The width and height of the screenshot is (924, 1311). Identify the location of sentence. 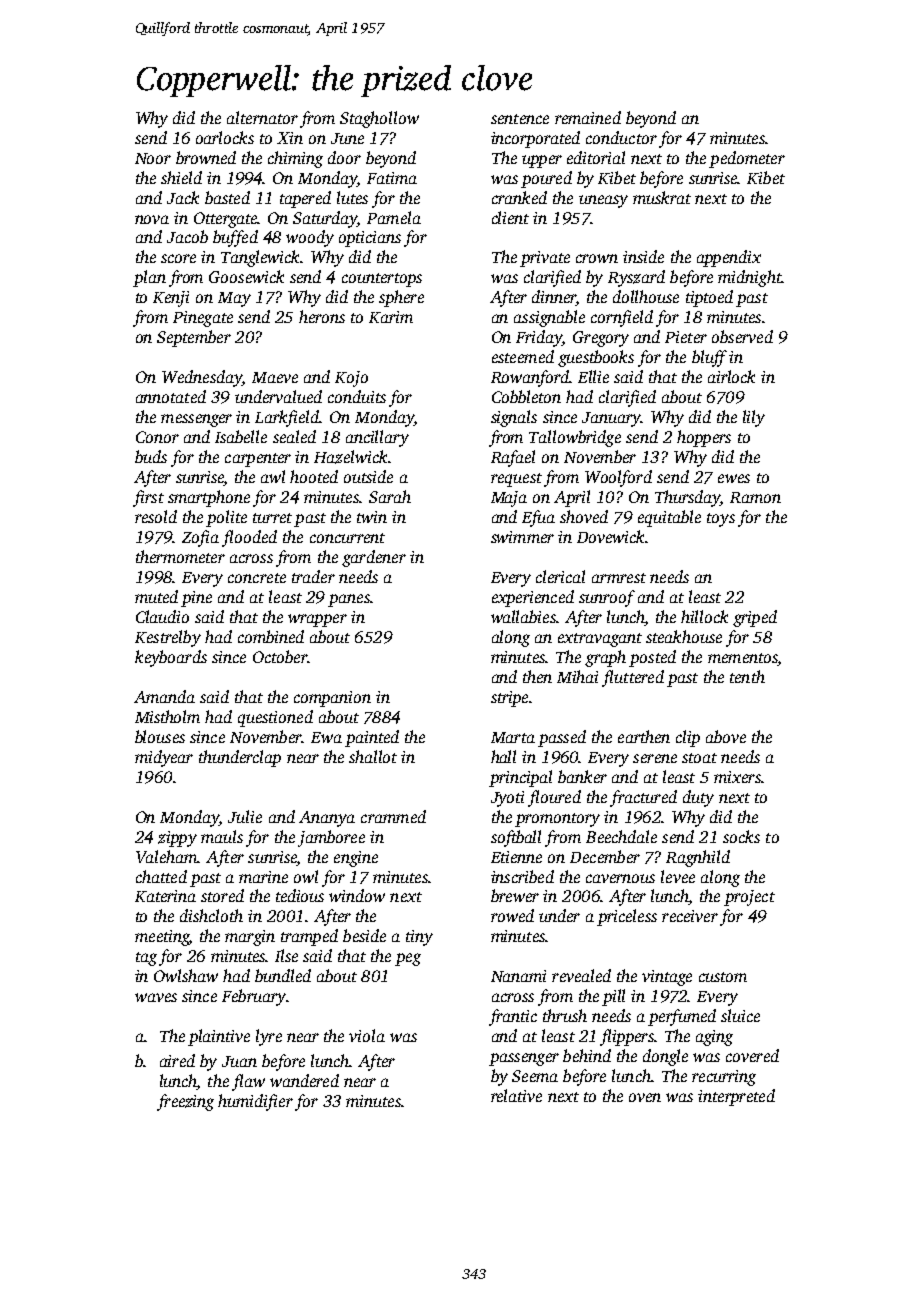
(520, 119).
